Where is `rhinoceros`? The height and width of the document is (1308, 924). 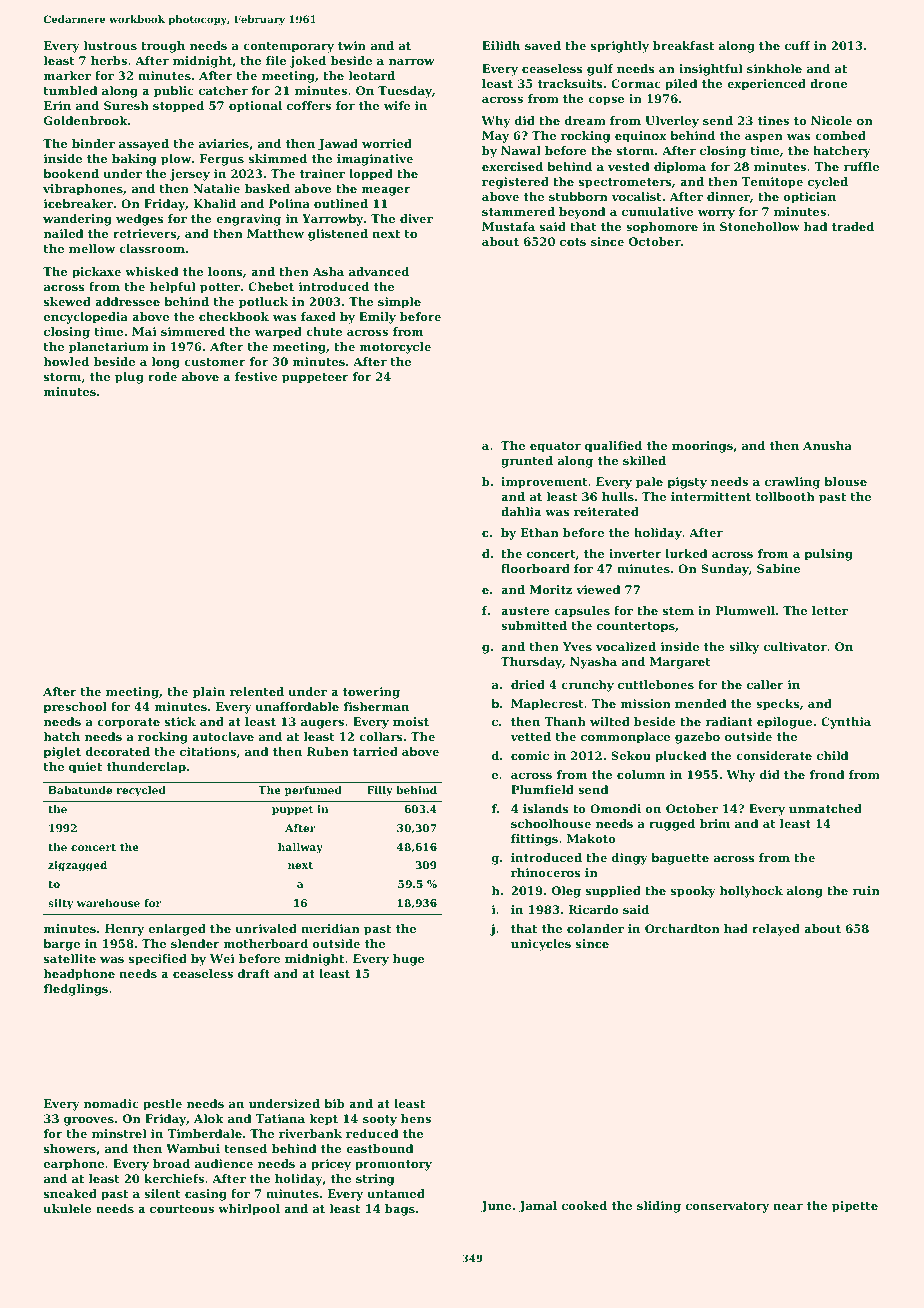
rhinoceros is located at coordinates (546, 872).
